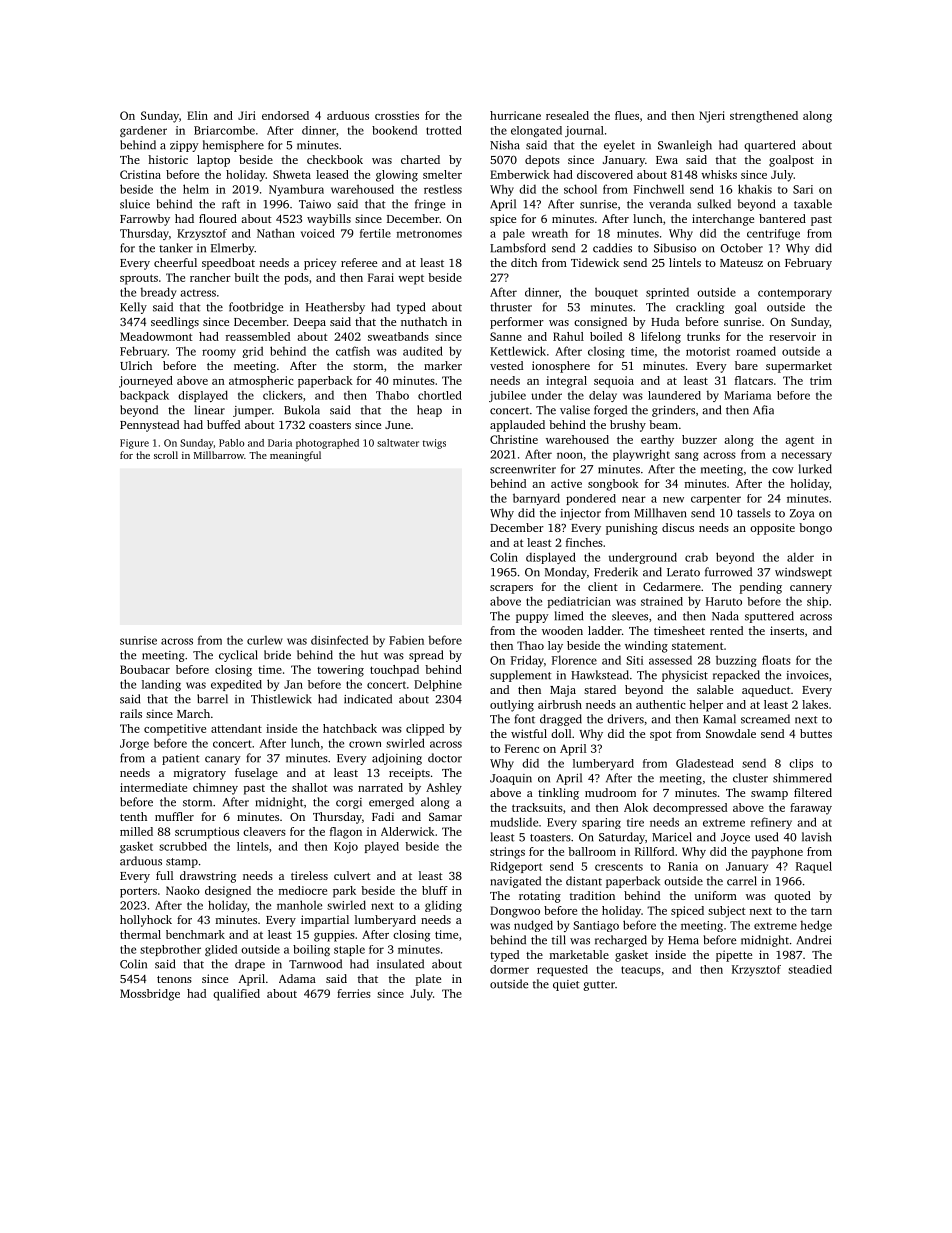 This document has width=952, height=1233. Describe the element at coordinates (570, 455) in the document. I see `noon` at that location.
